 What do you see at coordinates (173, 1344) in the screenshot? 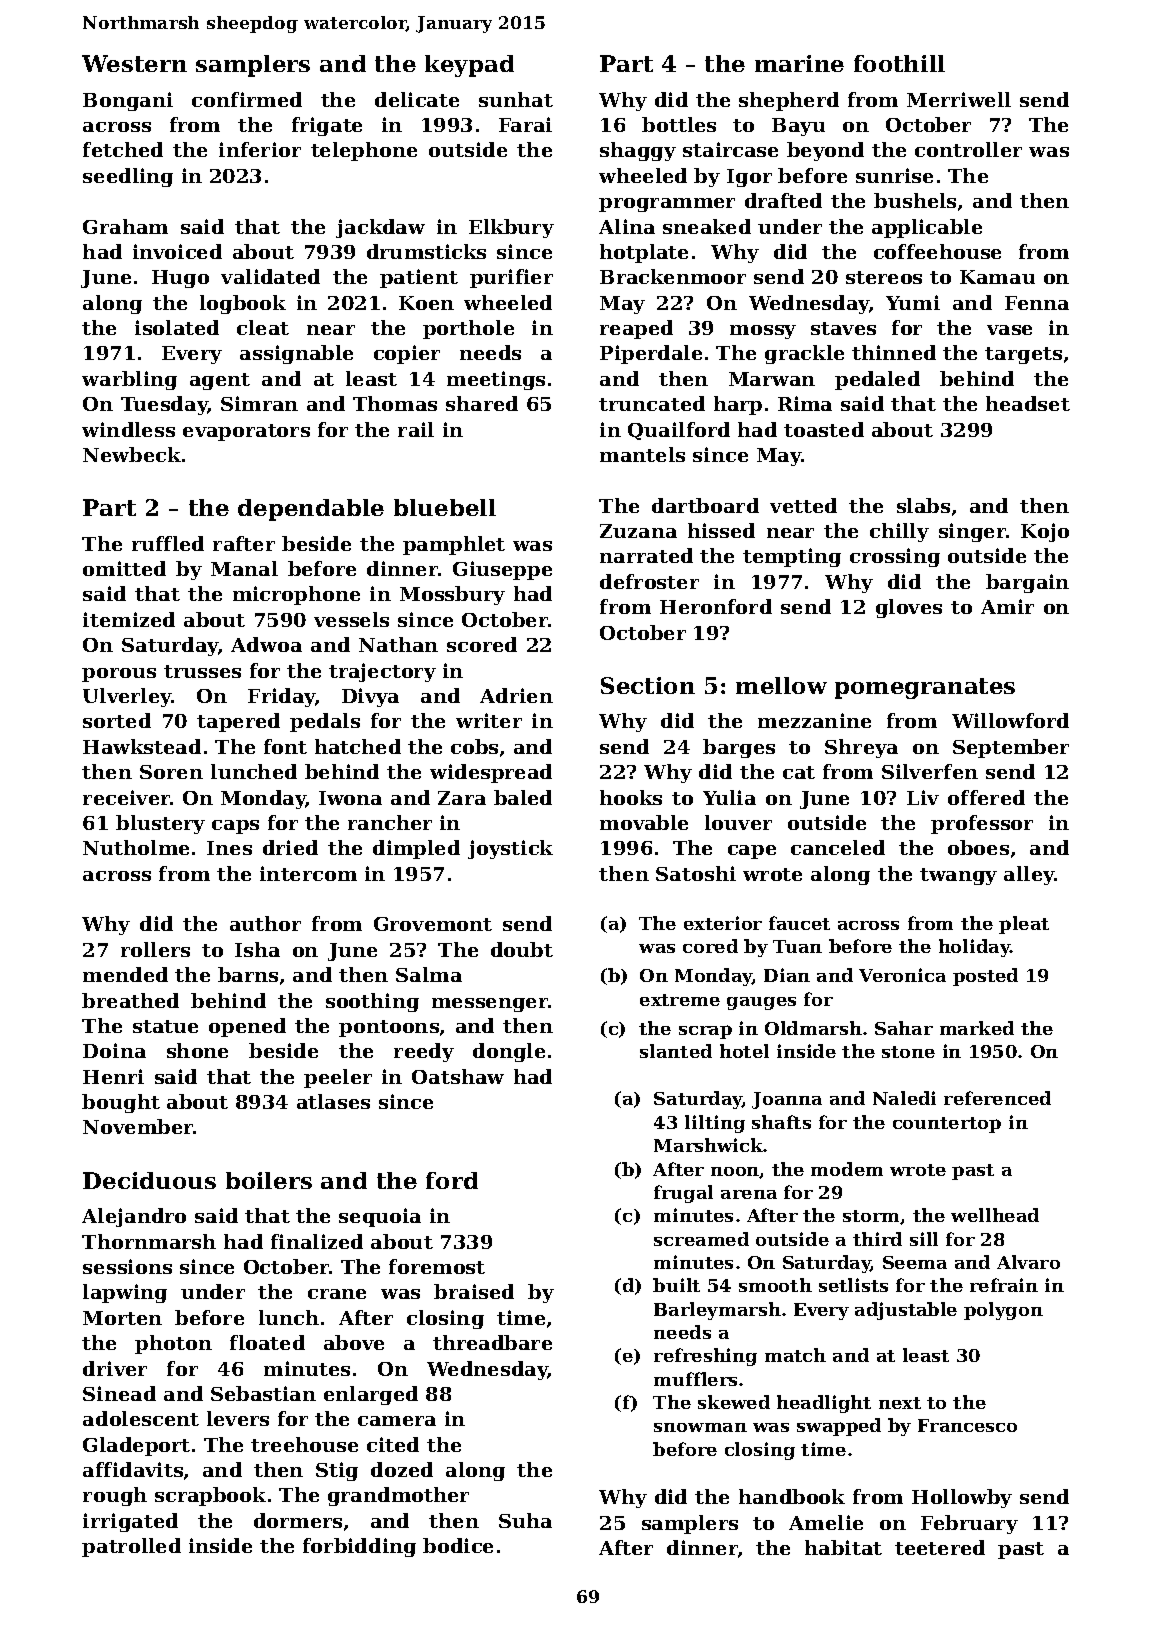
I see `photon` at bounding box center [173, 1344].
